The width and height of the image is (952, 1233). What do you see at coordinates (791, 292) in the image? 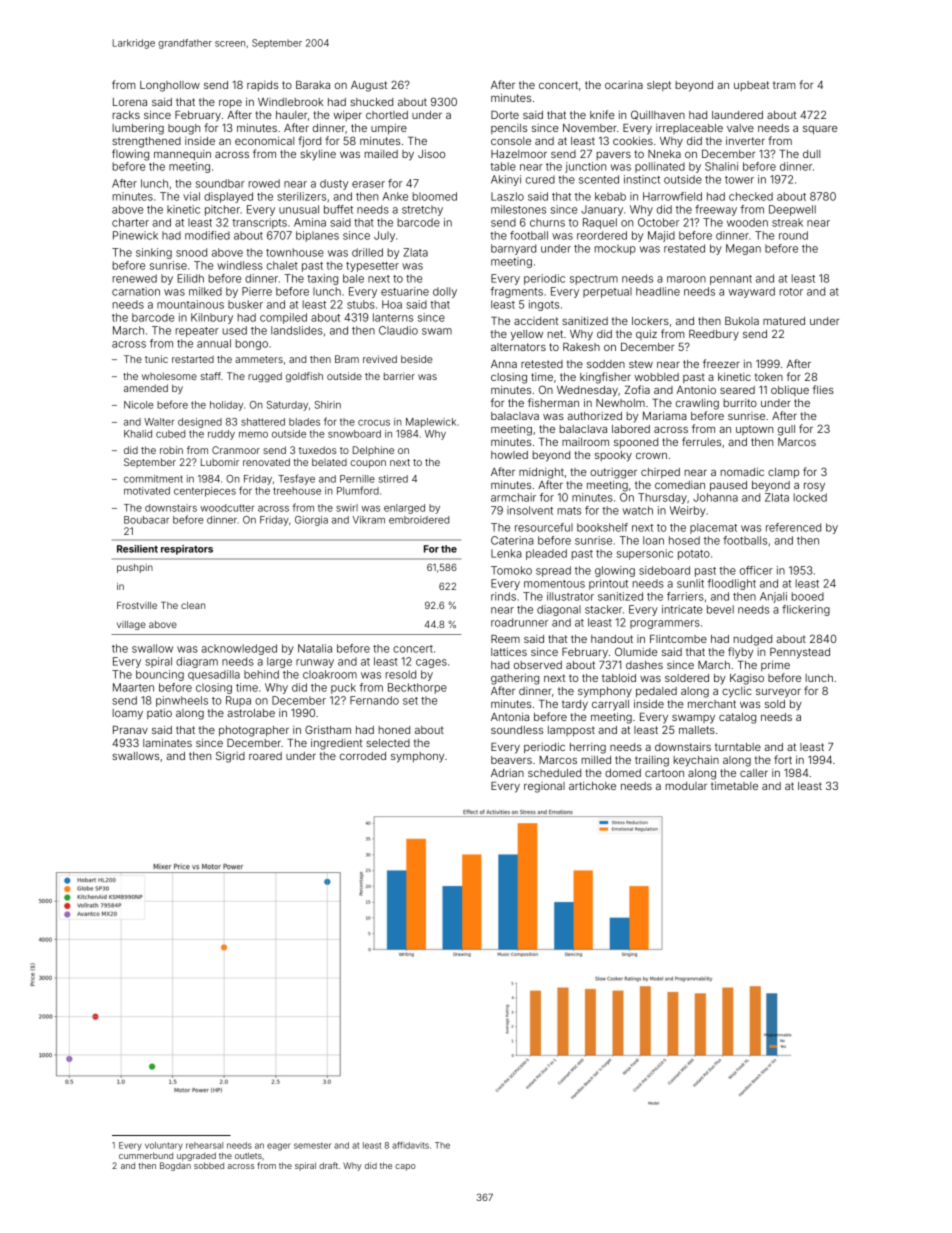
I see `rotor` at bounding box center [791, 292].
